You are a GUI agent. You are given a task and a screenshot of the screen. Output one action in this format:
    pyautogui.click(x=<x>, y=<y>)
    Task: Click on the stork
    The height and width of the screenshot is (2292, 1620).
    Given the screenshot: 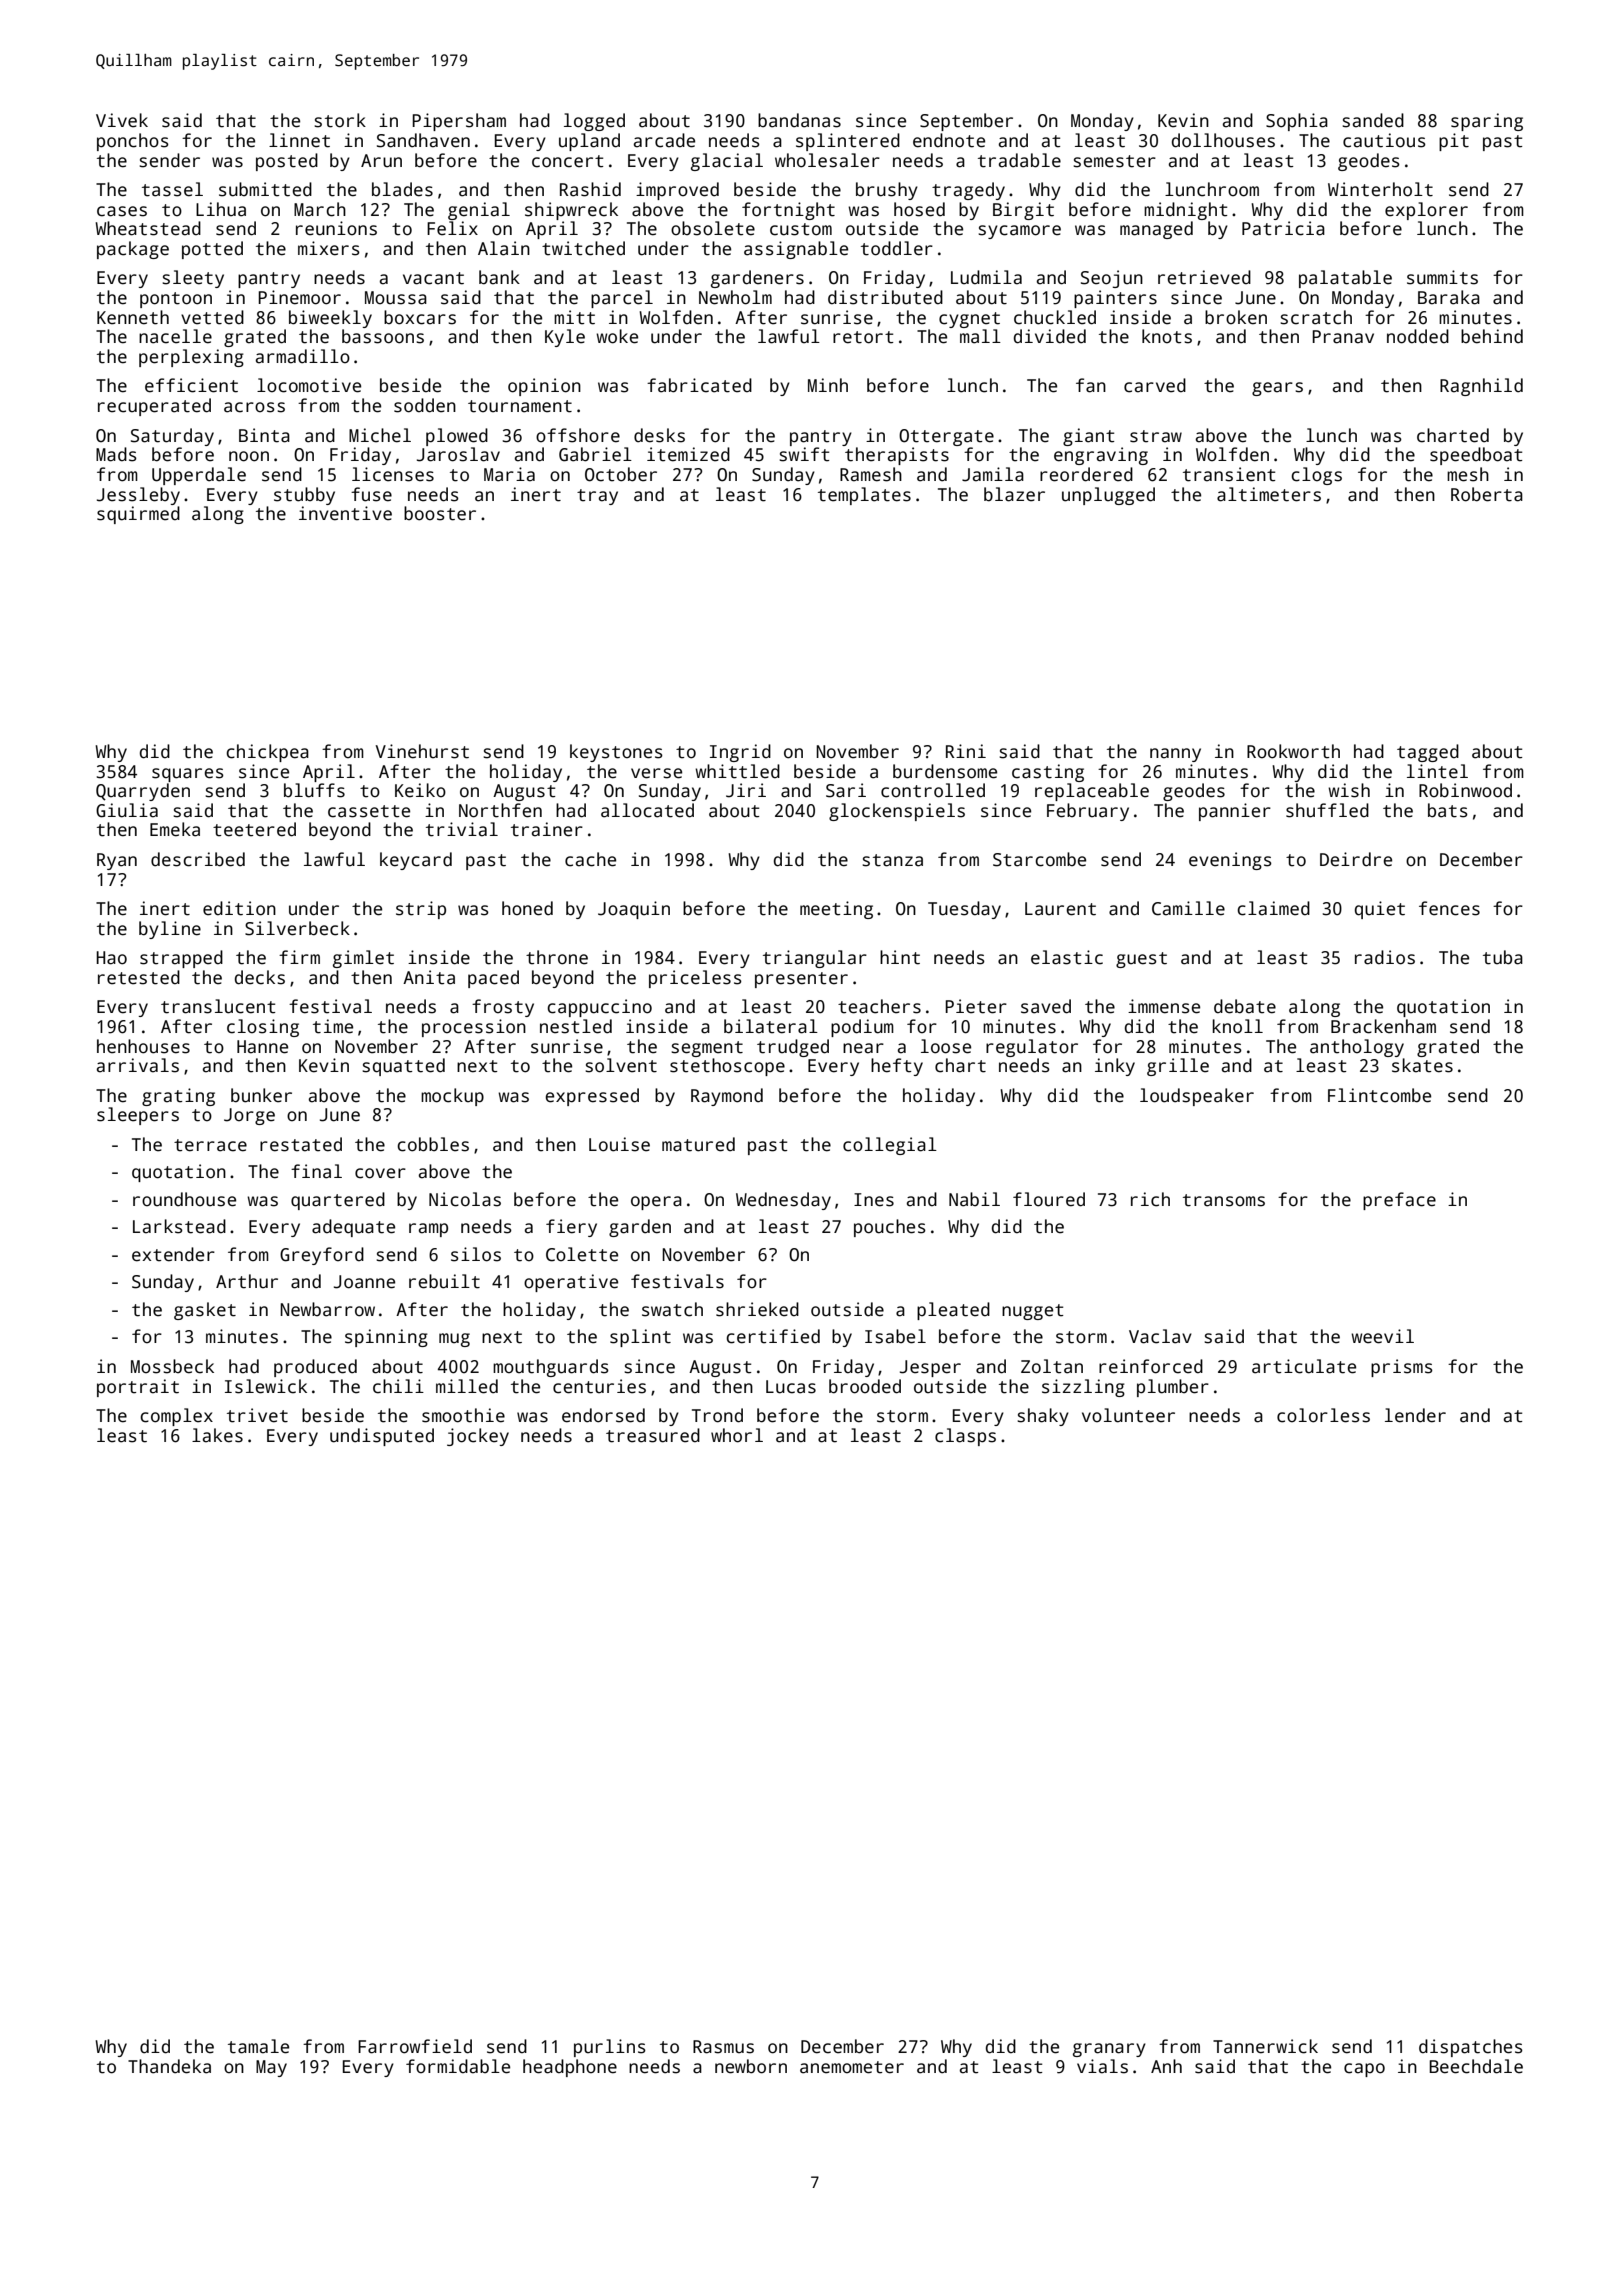 What is the action you would take?
    pyautogui.click(x=340, y=120)
